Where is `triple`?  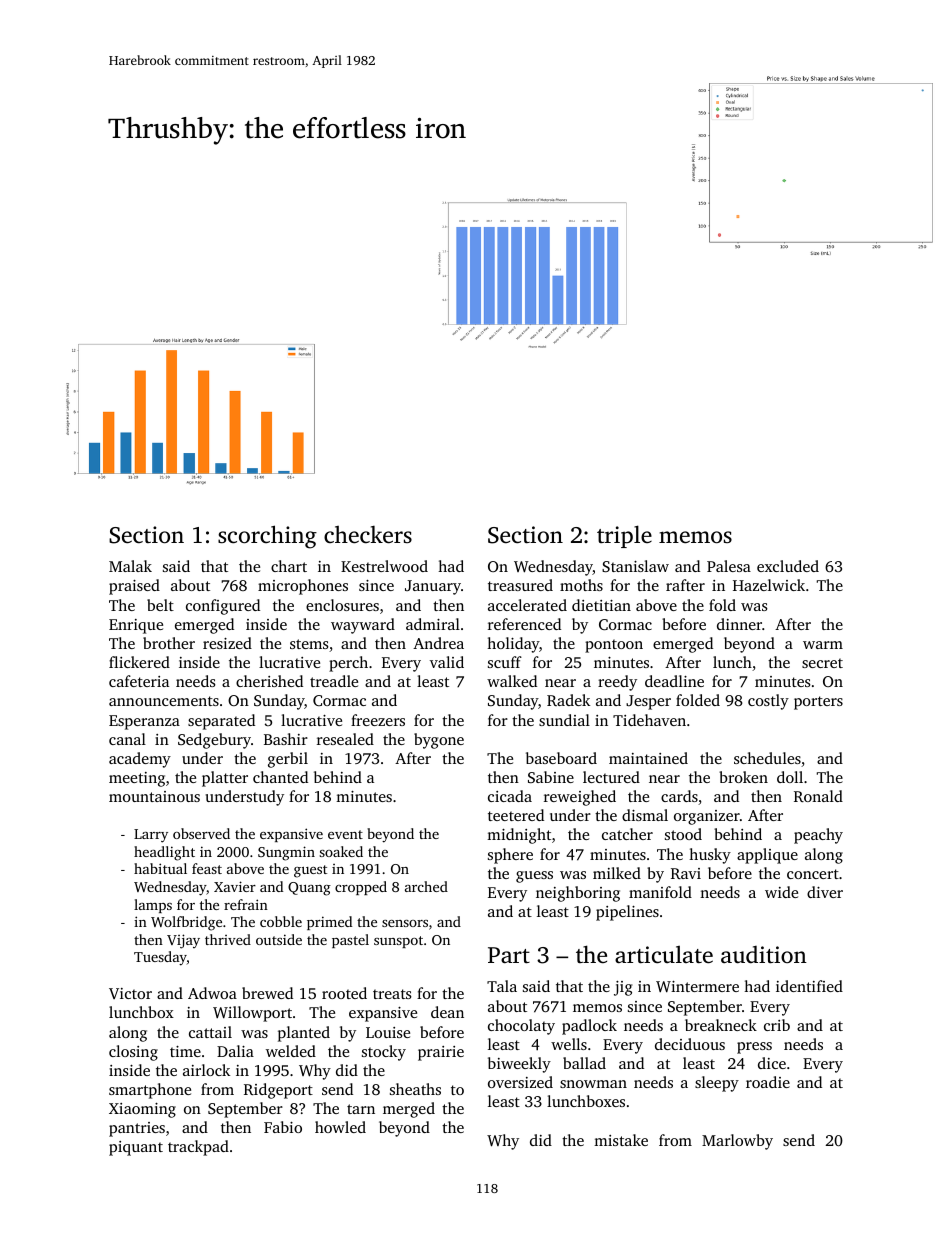 triple is located at coordinates (624, 536).
